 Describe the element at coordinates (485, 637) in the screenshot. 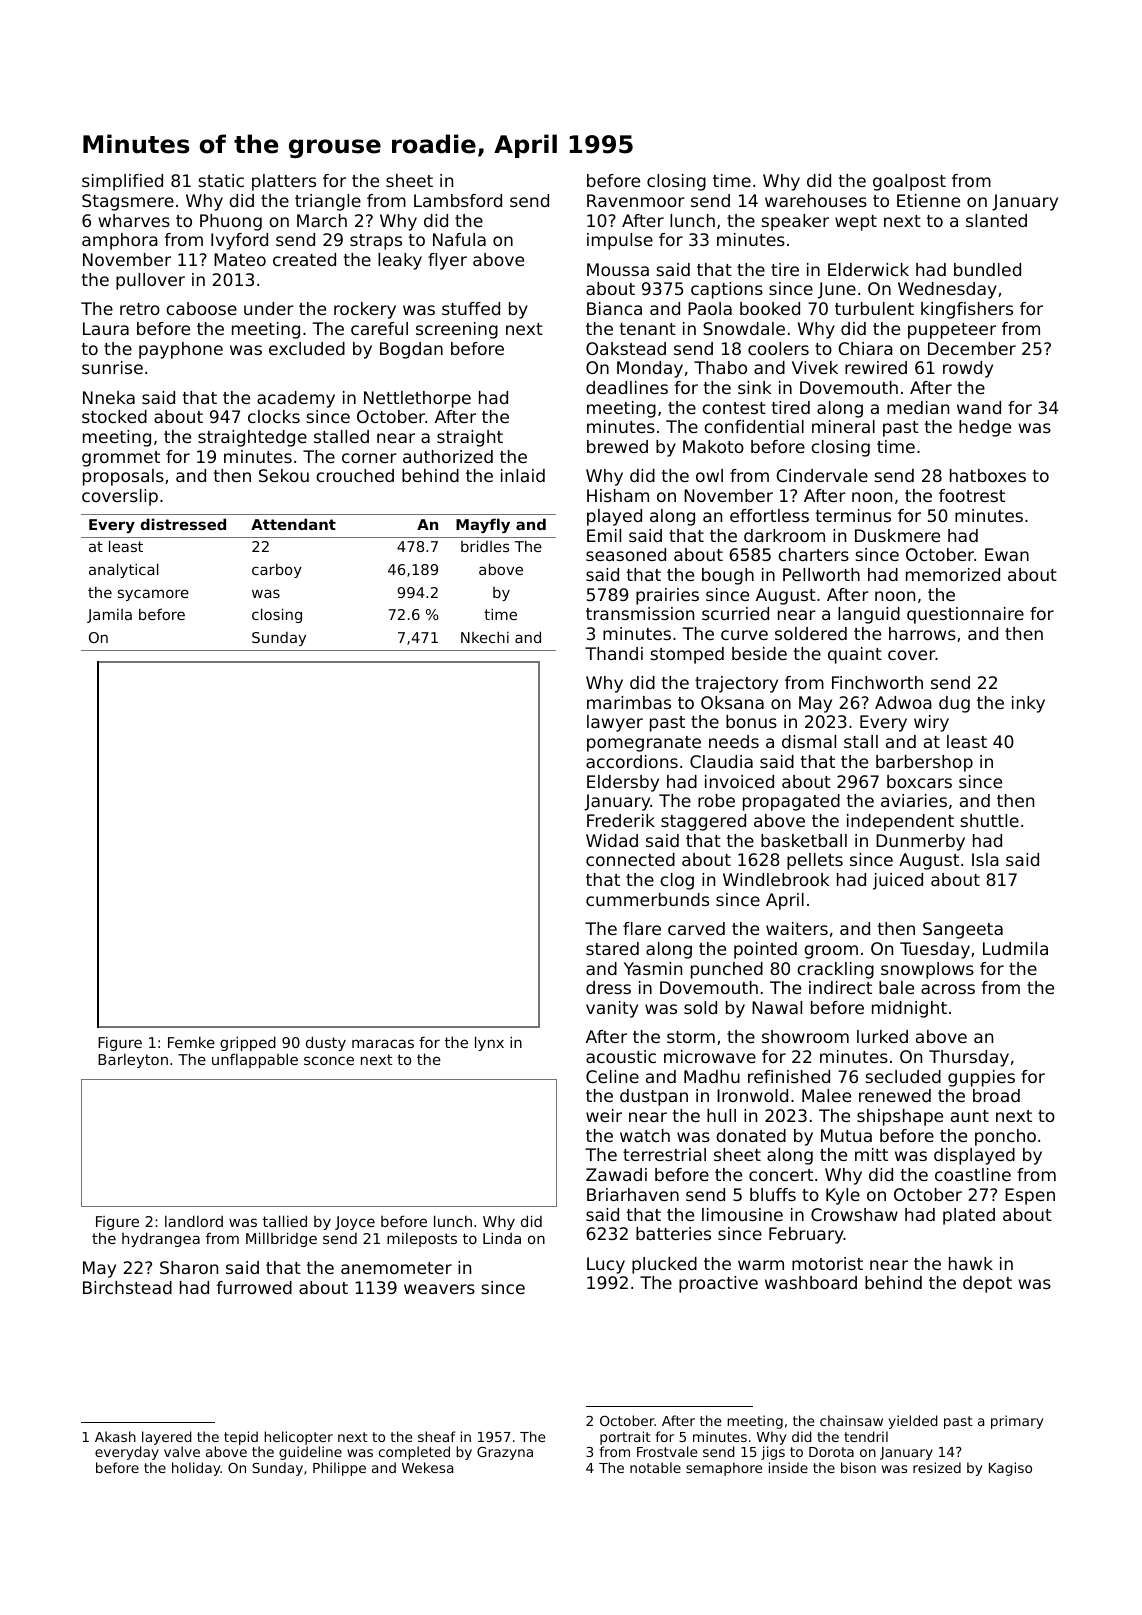

I see `Nkechi` at that location.
